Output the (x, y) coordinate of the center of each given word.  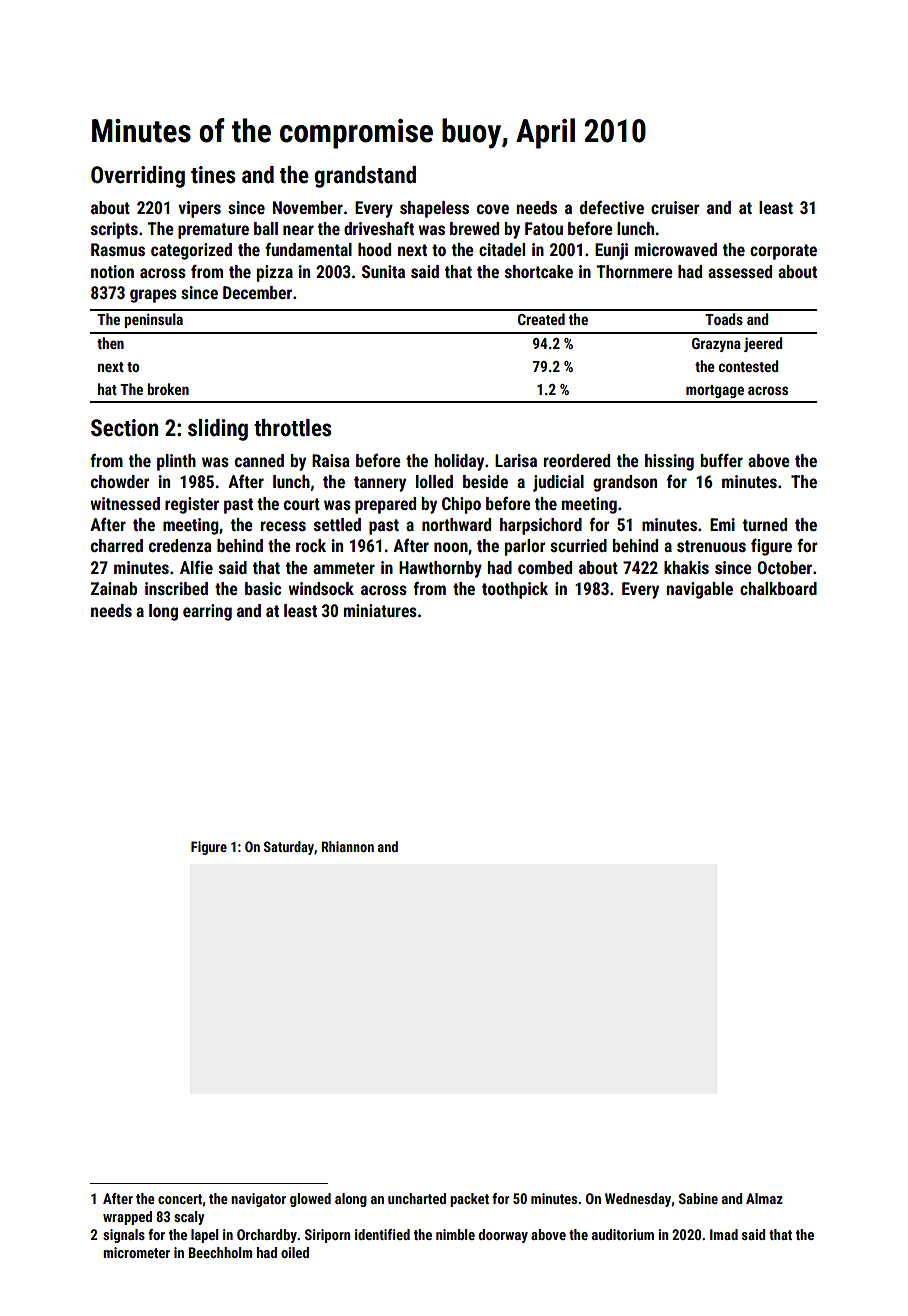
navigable (699, 590)
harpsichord (541, 526)
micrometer (136, 1252)
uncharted (417, 1198)
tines (213, 175)
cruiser (675, 207)
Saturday (289, 848)
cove (493, 209)
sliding (218, 430)
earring (207, 612)
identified (382, 1234)
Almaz (764, 1198)
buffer (722, 460)
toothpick (515, 590)
